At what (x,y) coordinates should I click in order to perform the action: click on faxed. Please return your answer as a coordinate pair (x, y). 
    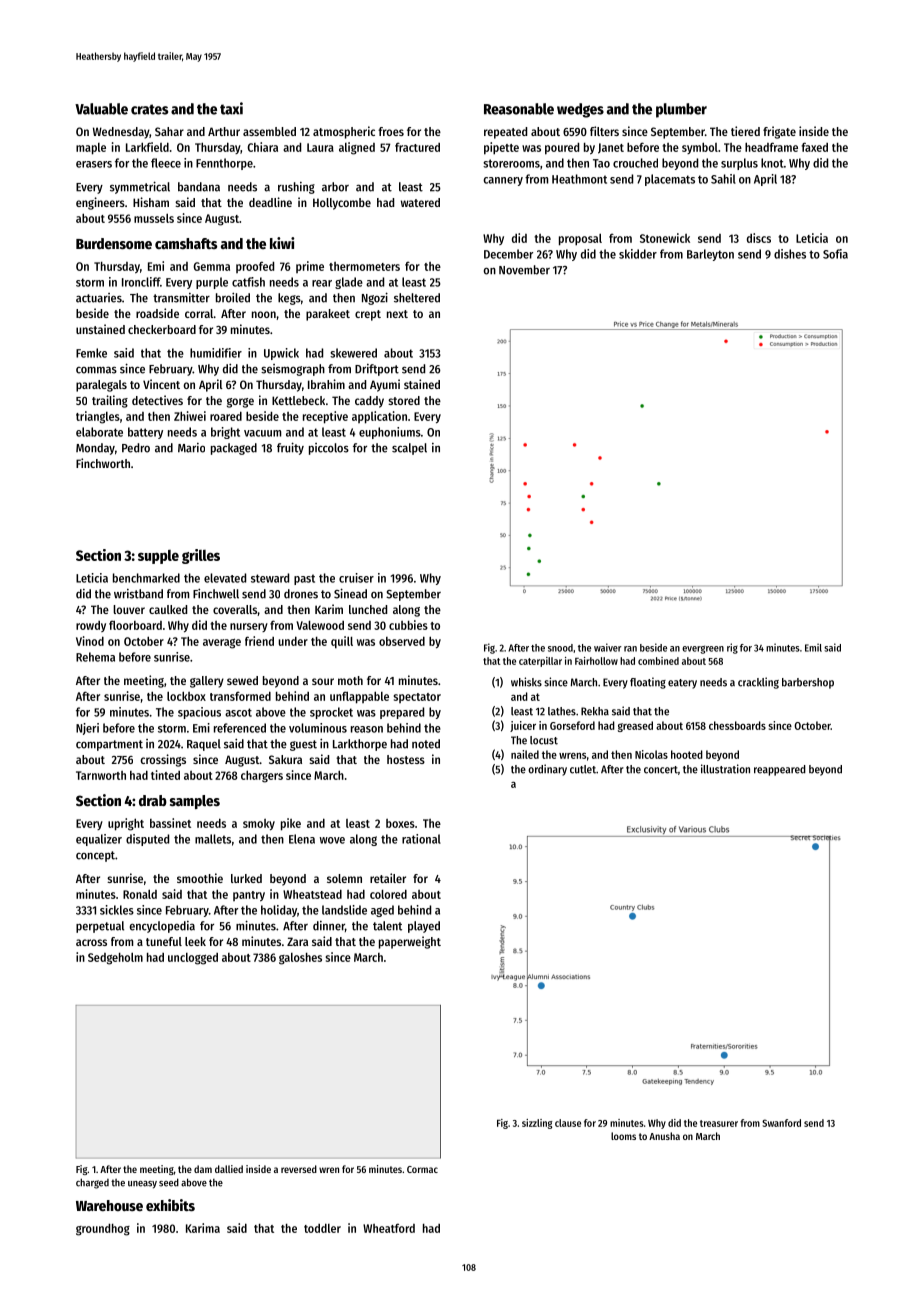
    Looking at the image, I should click on (814, 147).
